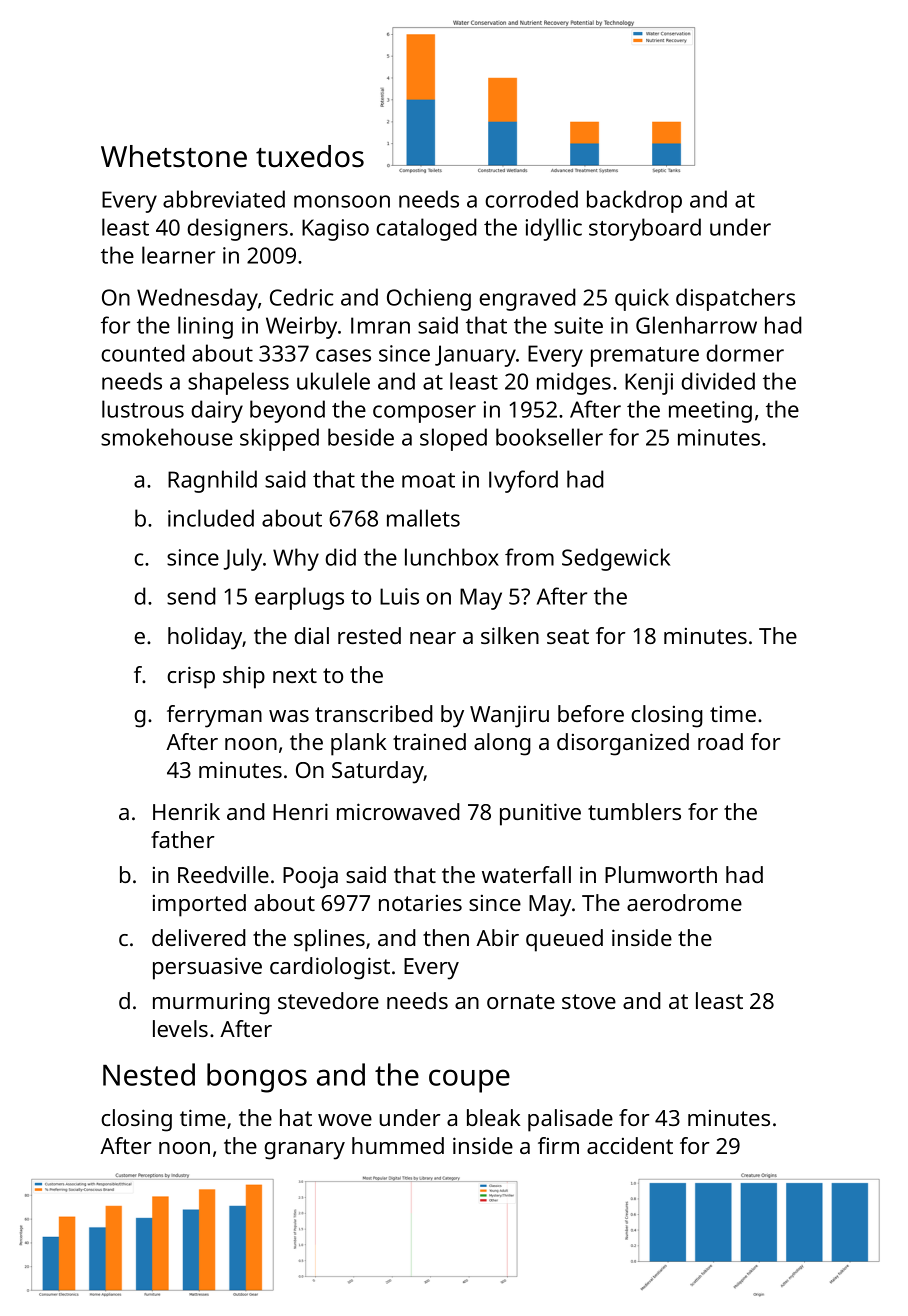  What do you see at coordinates (642, 299) in the screenshot?
I see `quick` at bounding box center [642, 299].
